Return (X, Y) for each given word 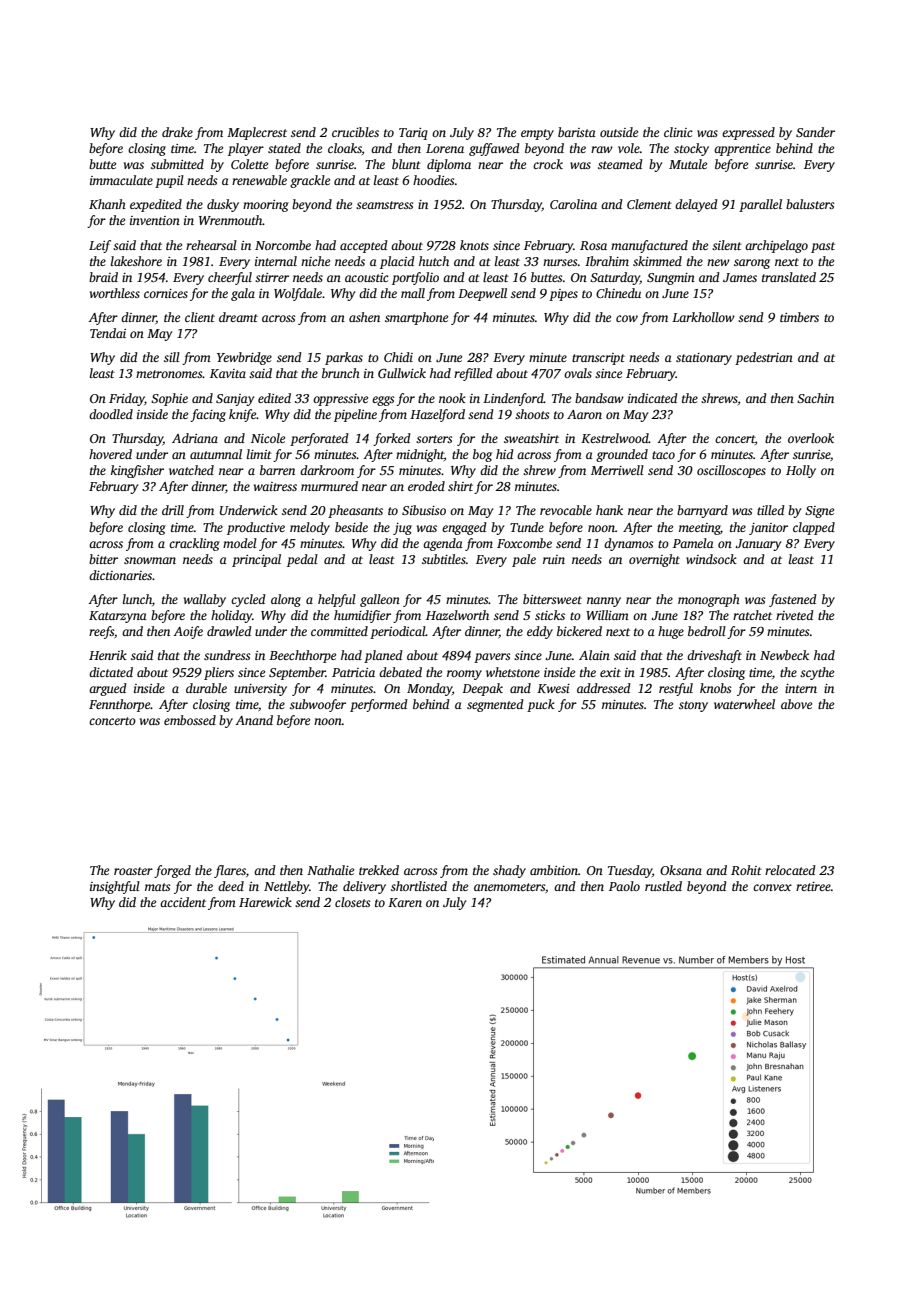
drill (173, 510)
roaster (133, 871)
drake (177, 132)
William (607, 615)
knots (474, 245)
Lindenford (513, 399)
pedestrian (764, 358)
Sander (815, 132)
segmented (495, 705)
